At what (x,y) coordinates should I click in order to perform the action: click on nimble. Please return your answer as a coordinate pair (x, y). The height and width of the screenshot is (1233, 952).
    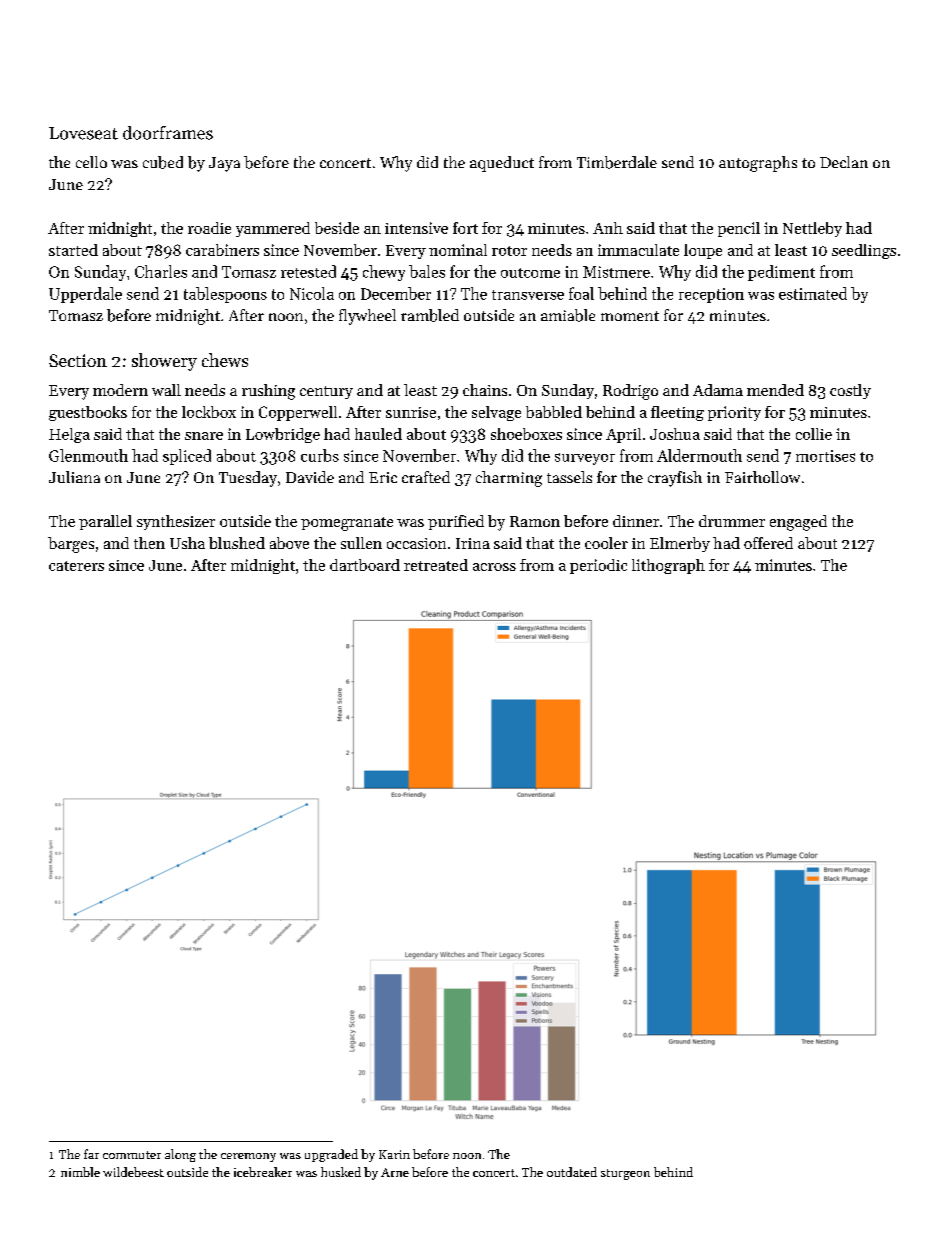
    Looking at the image, I should click on (80, 1172).
